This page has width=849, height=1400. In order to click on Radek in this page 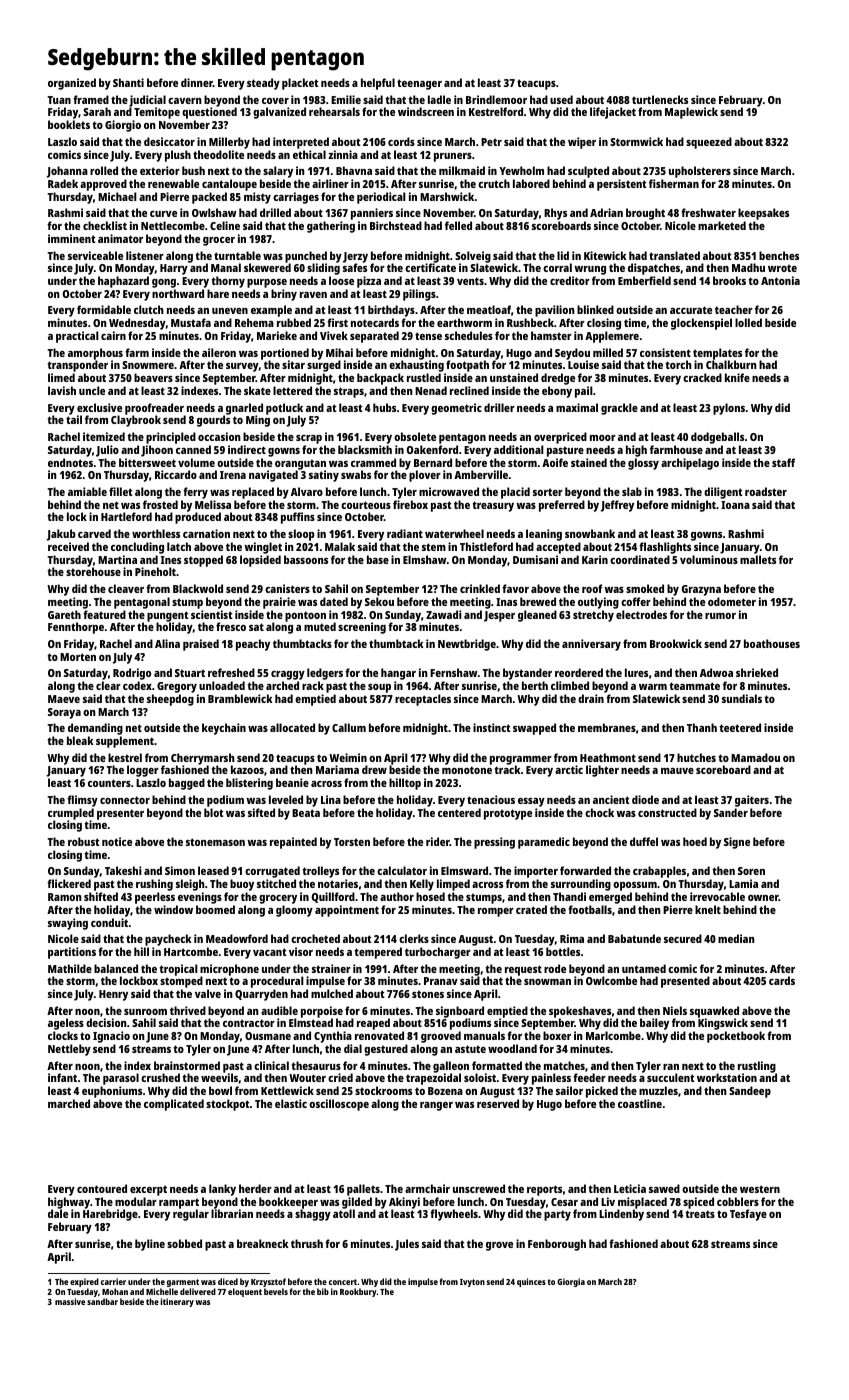, I will do `click(63, 183)`.
